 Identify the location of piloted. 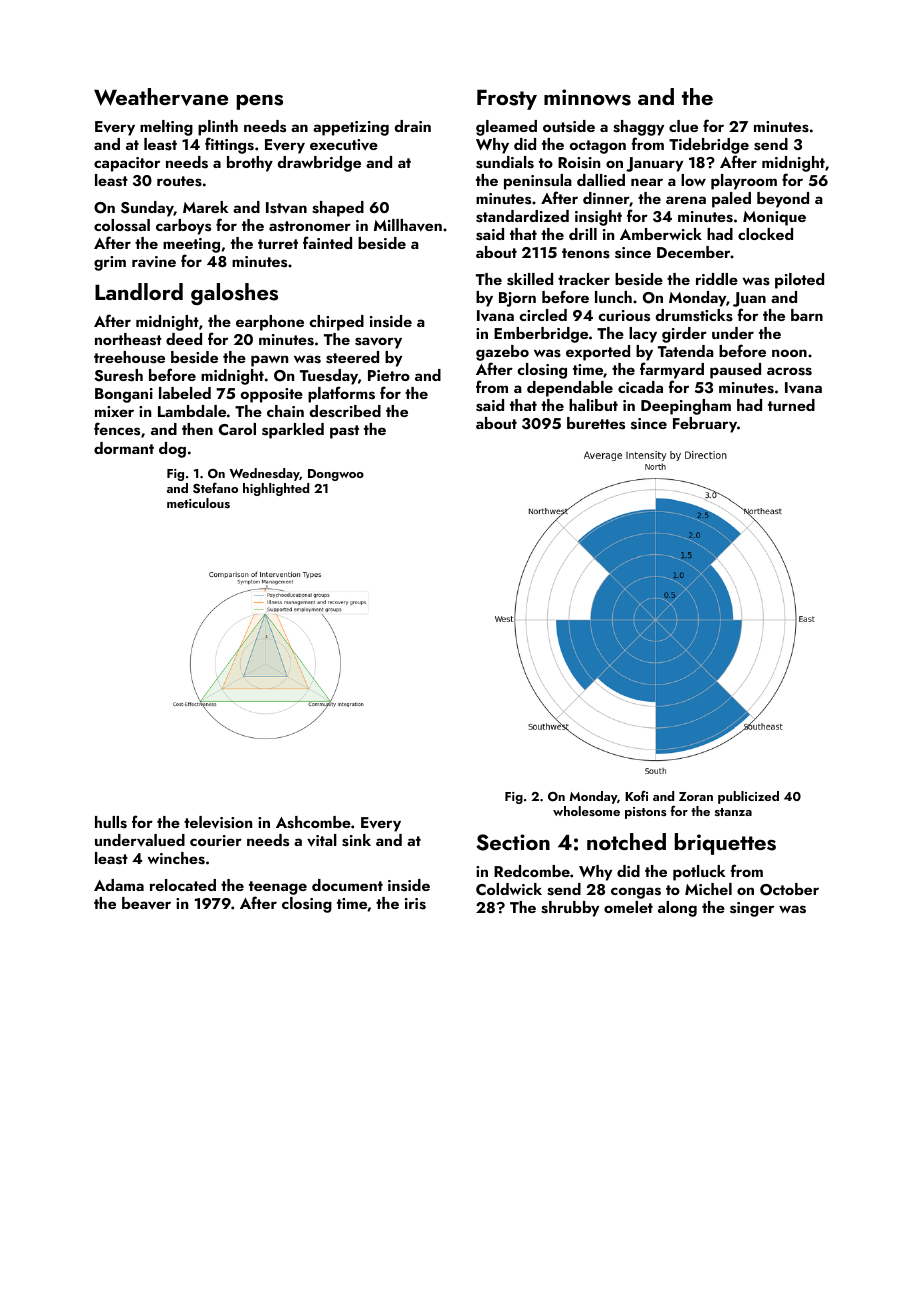
(799, 281).
